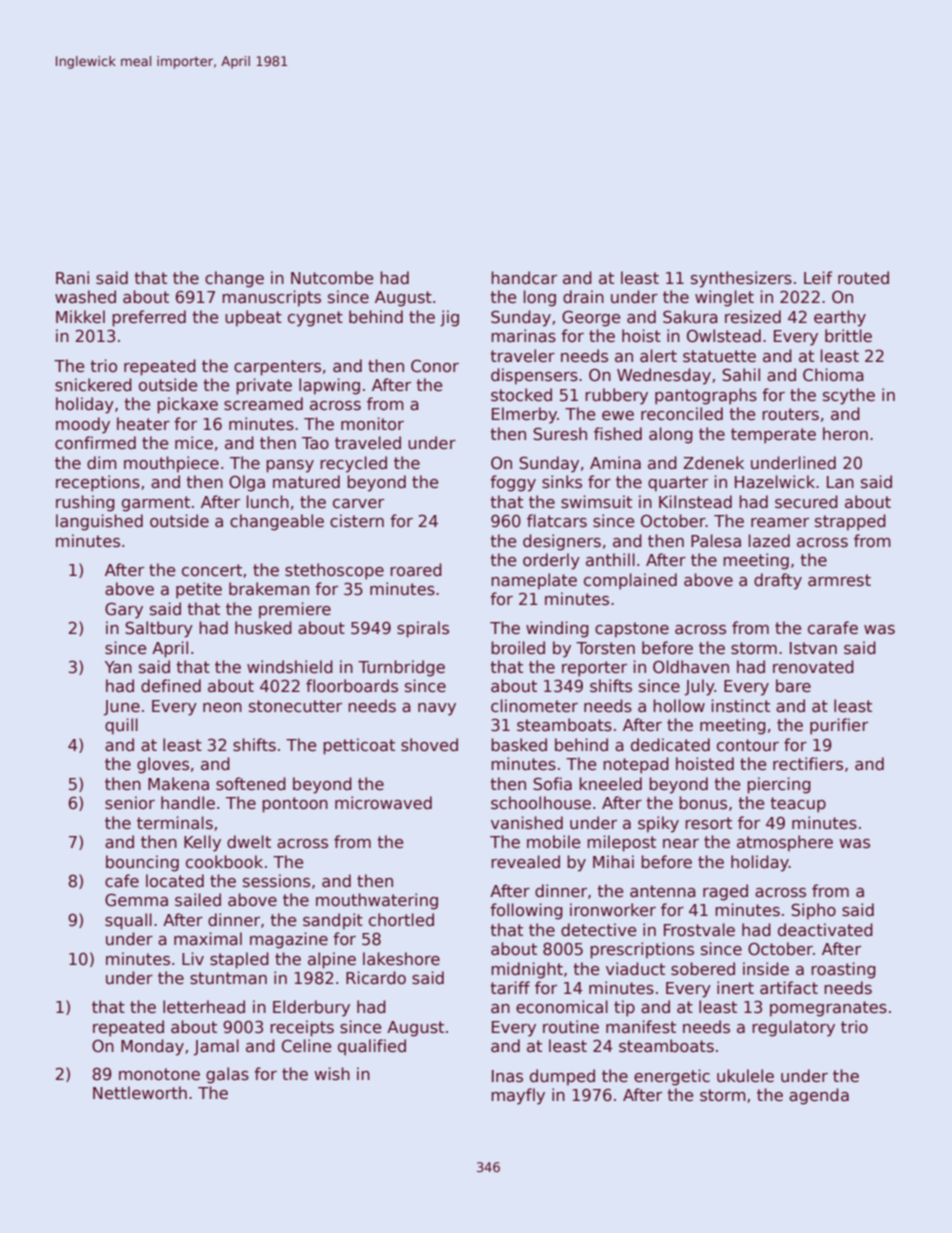 This screenshot has width=952, height=1233. What do you see at coordinates (818, 277) in the screenshot?
I see `Leif` at bounding box center [818, 277].
